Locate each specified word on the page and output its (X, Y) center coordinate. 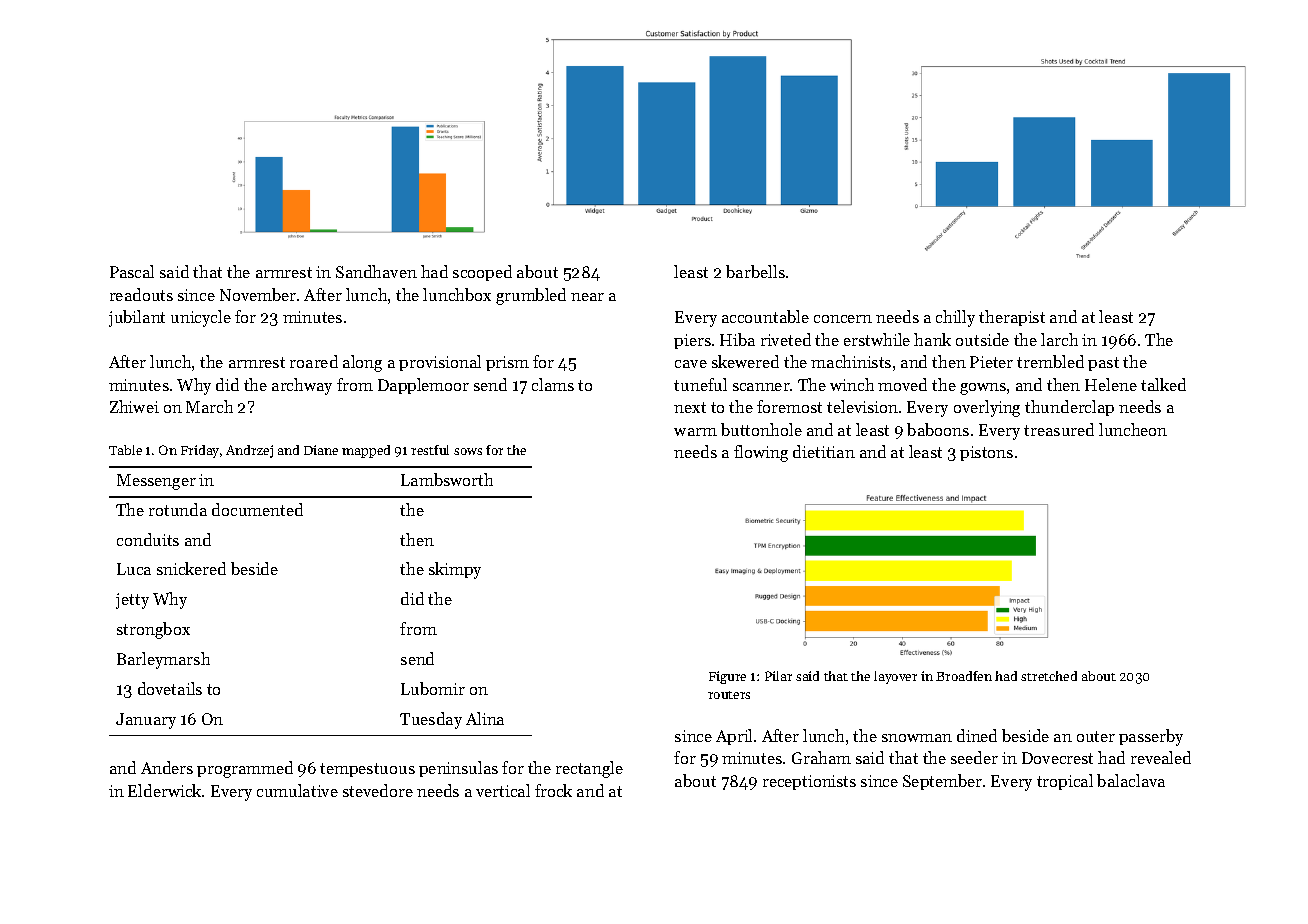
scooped (482, 273)
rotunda (178, 509)
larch (1059, 339)
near (587, 297)
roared (314, 361)
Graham (821, 757)
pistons (986, 453)
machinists (851, 361)
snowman (917, 738)
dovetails (170, 688)
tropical (1065, 782)
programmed (245, 769)
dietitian (824, 451)
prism (507, 363)
